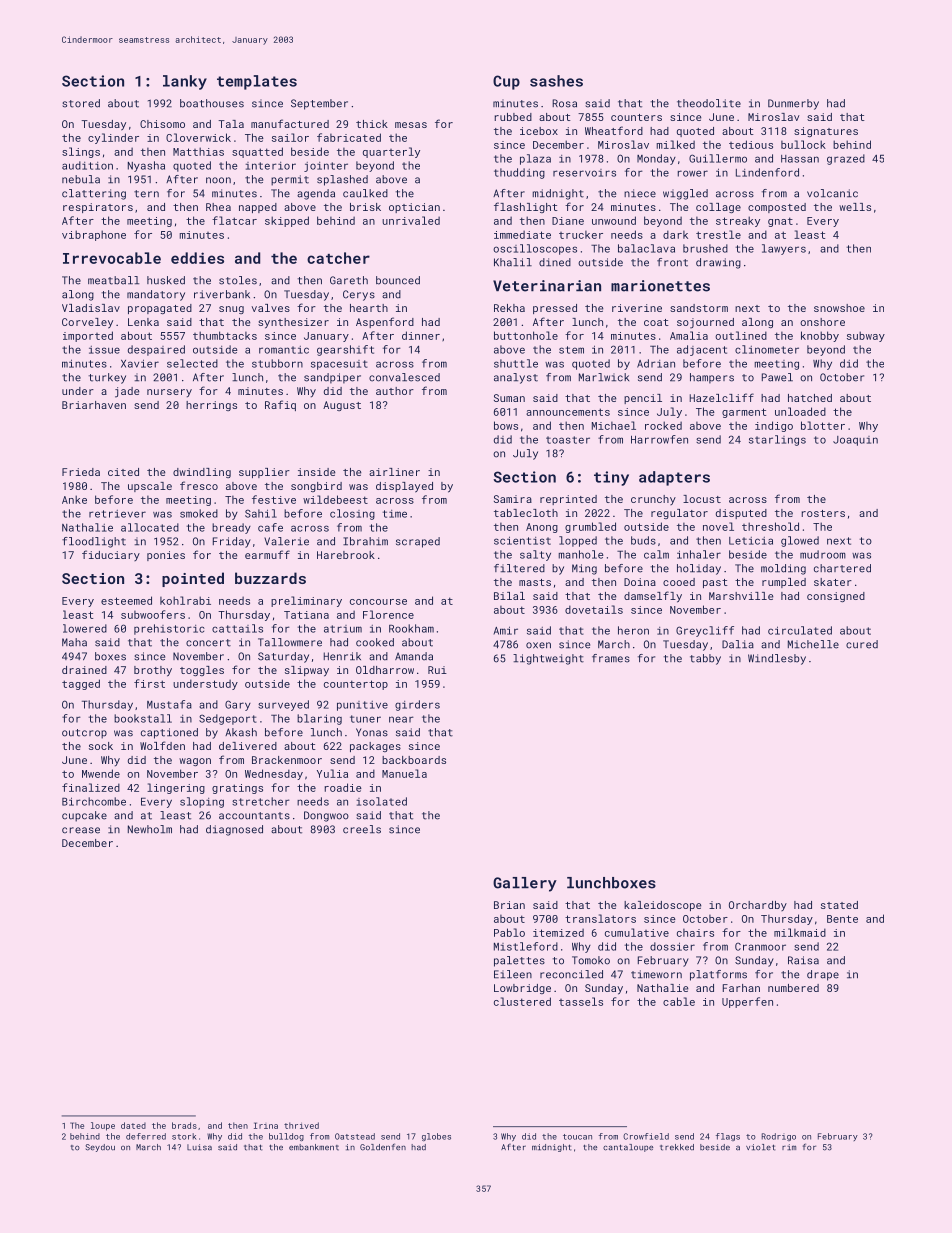 This image has width=952, height=1233. What do you see at coordinates (81, 103) in the image?
I see `stored` at bounding box center [81, 103].
